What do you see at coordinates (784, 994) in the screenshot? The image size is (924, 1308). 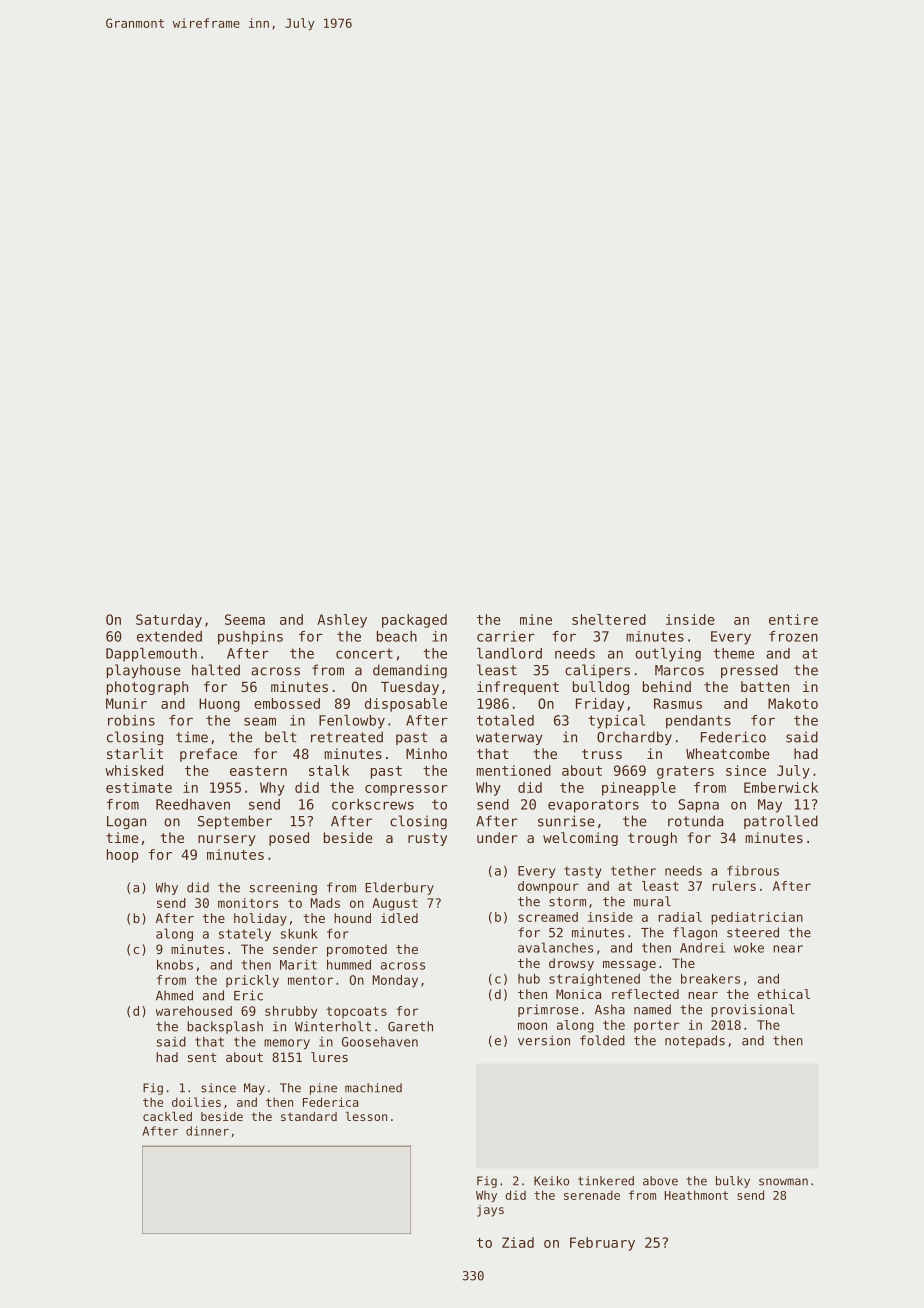 I see `ethical` at bounding box center [784, 994].
